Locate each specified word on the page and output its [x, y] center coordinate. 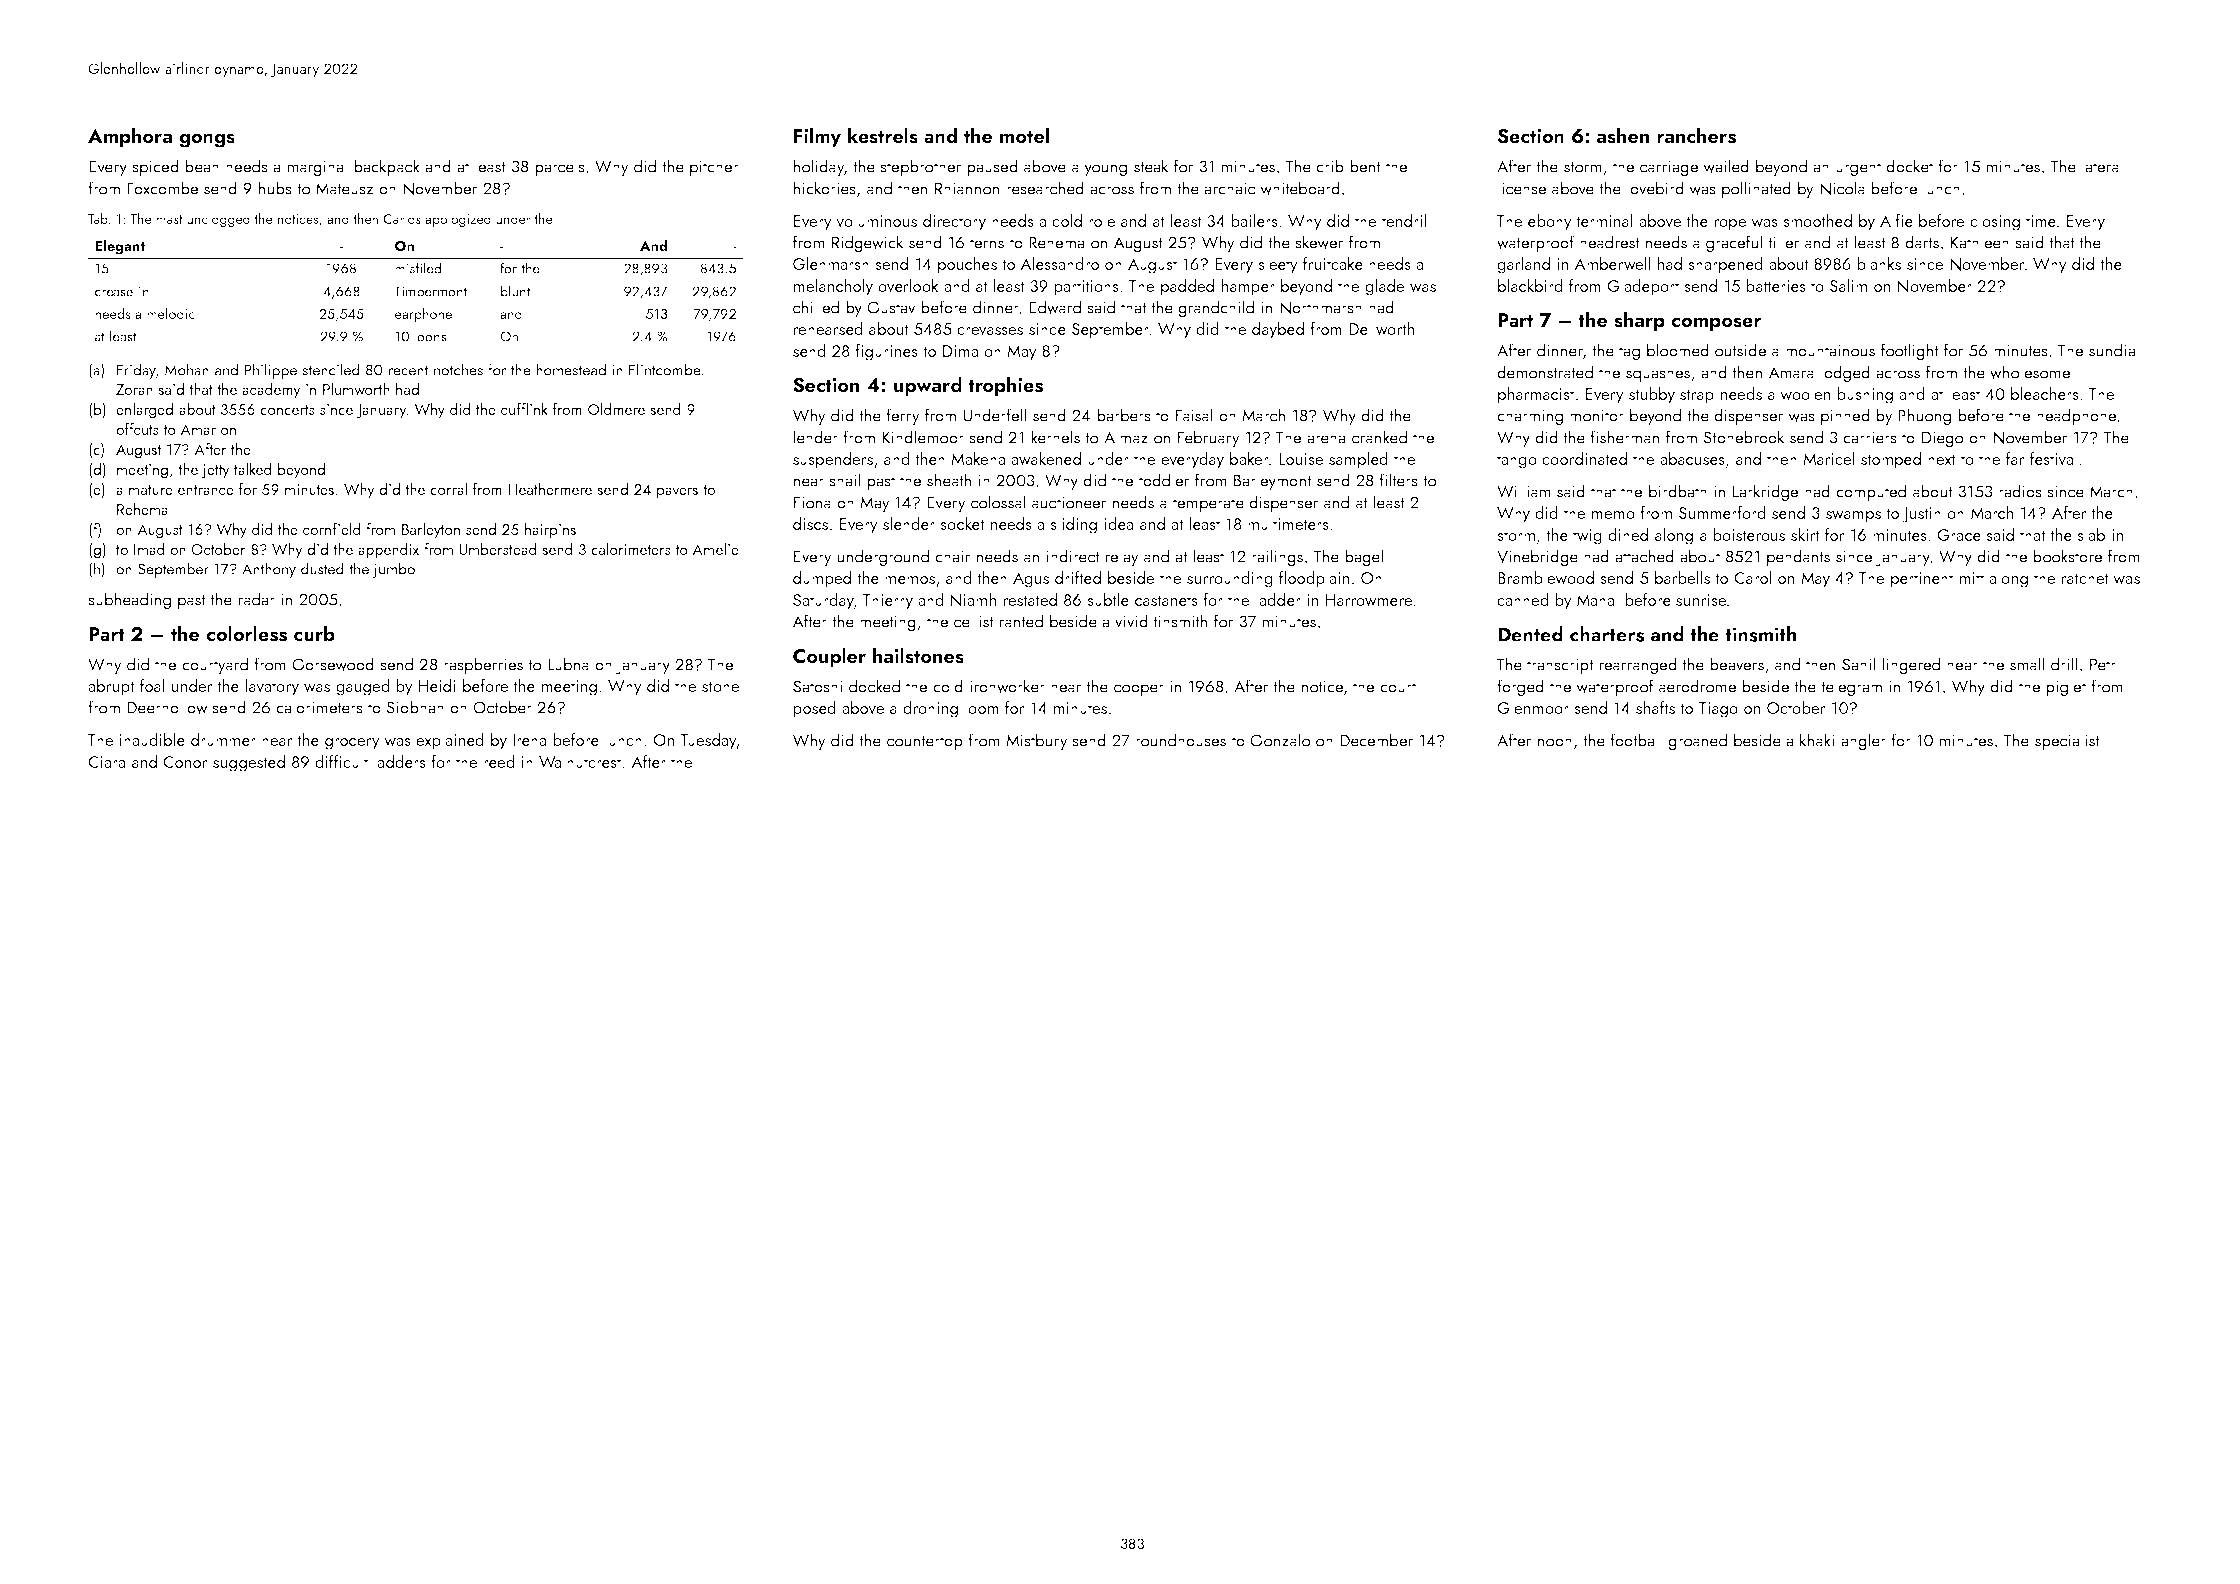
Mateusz [345, 188]
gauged [363, 687]
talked [253, 469]
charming [1530, 416]
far [2015, 458]
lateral [2102, 166]
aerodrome [1697, 686]
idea [1119, 523]
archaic [1229, 188]
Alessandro [1059, 263]
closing [1995, 222]
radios [2020, 491]
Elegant [120, 247]
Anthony [269, 570]
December [1376, 740]
